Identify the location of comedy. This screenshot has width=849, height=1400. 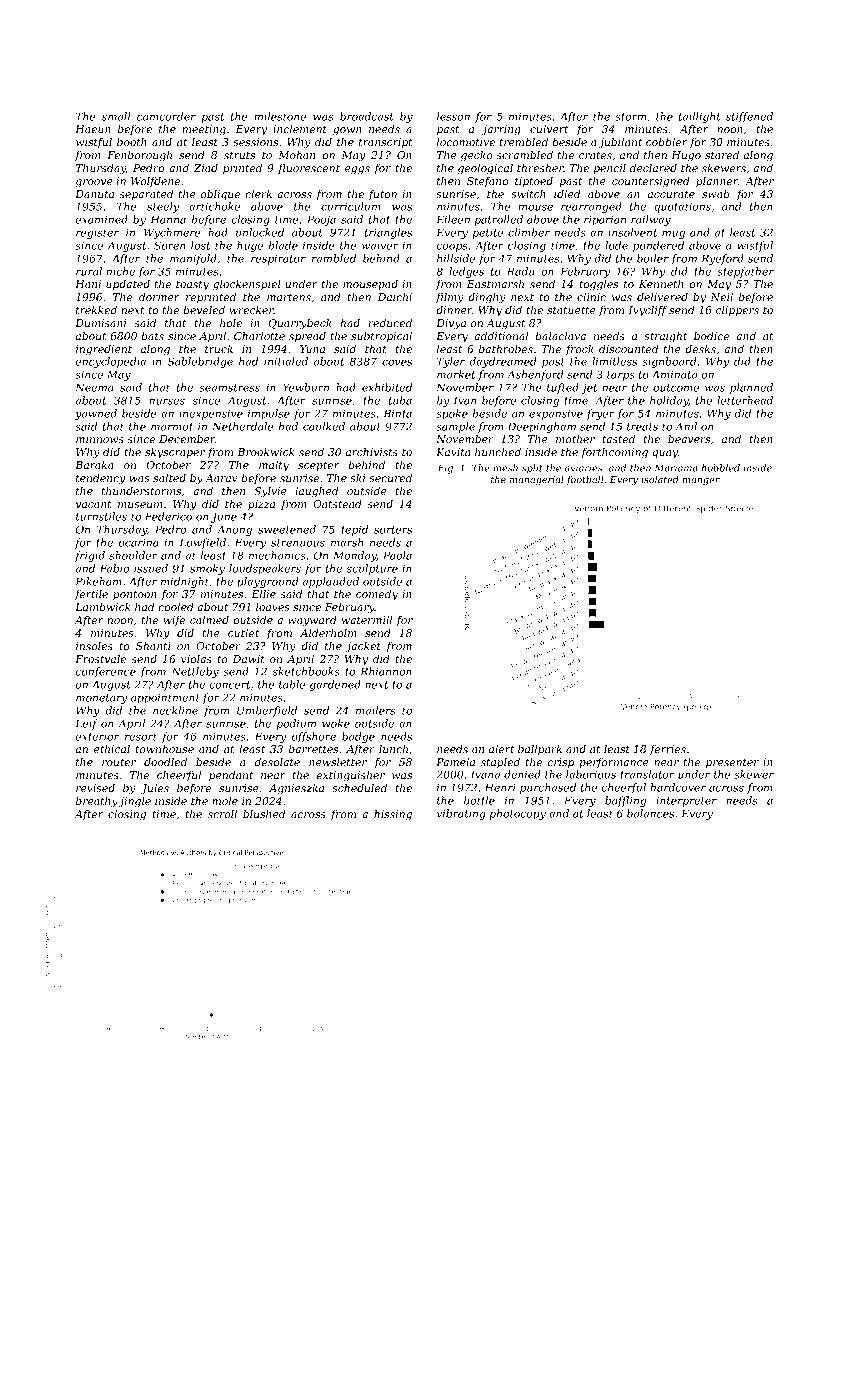
(377, 595).
